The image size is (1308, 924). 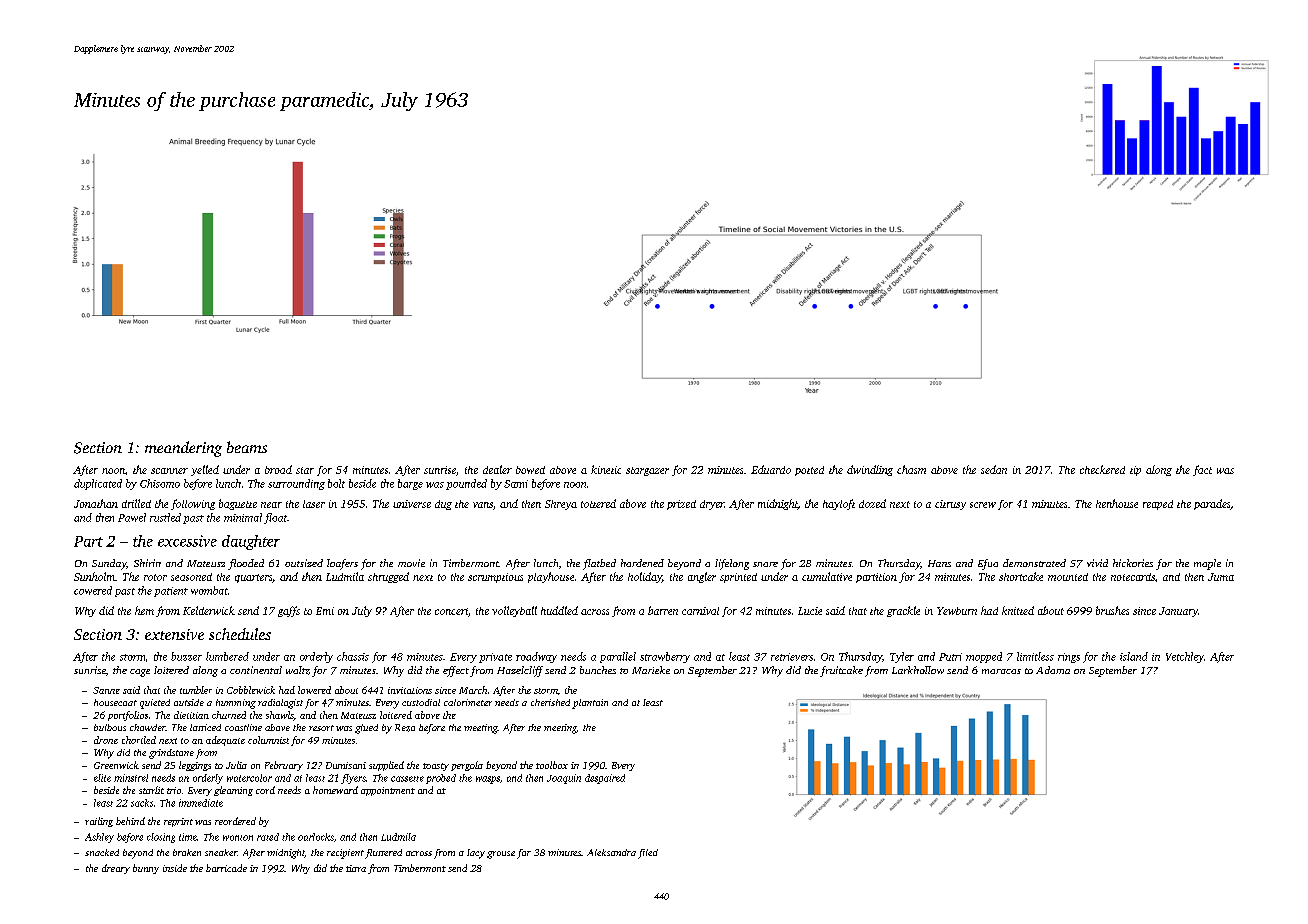 I want to click on toolbox, so click(x=552, y=765).
